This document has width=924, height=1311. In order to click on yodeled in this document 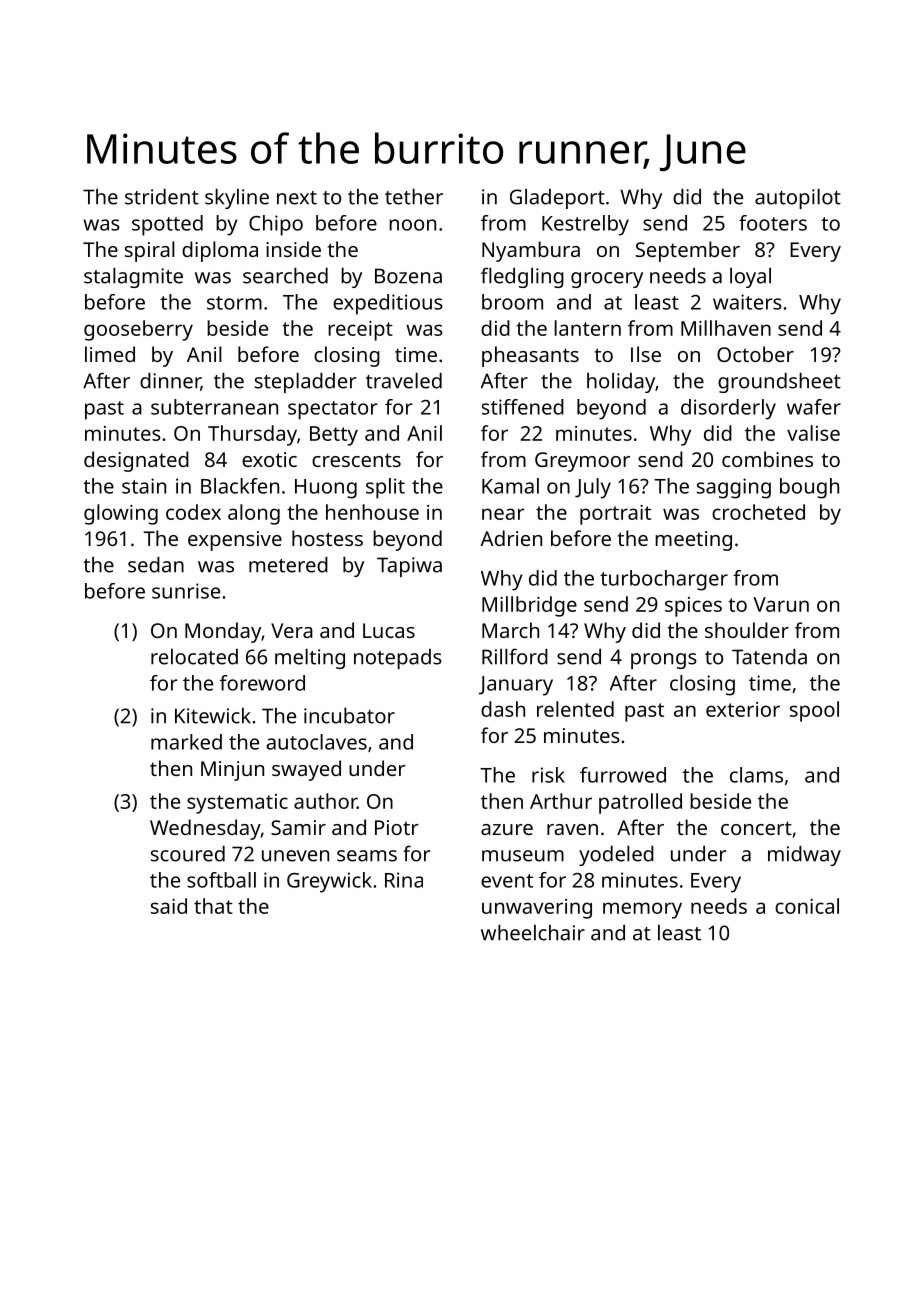, I will do `click(616, 856)`.
